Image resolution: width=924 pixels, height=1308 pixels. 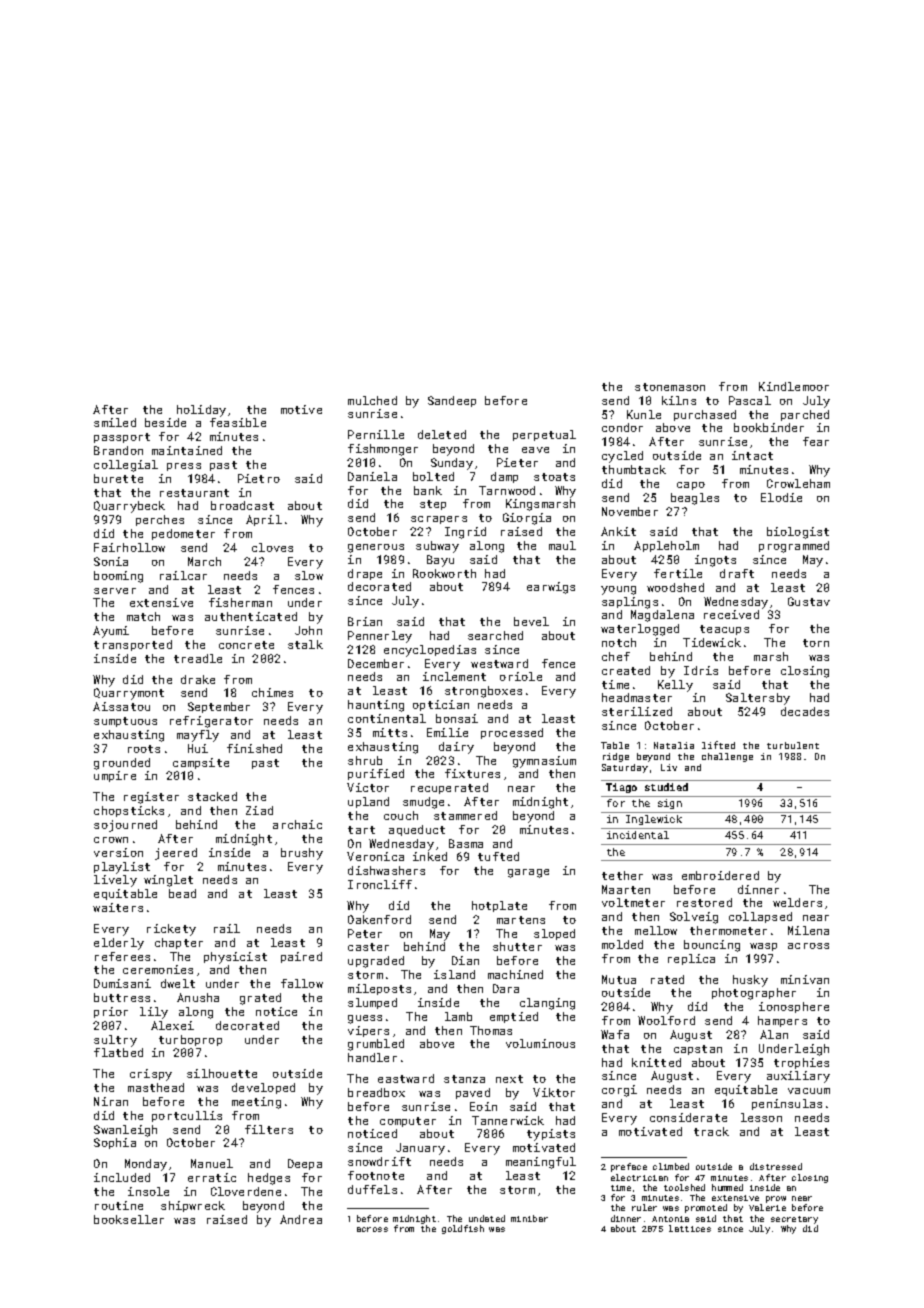 I want to click on Kindlemoor, so click(x=794, y=386).
